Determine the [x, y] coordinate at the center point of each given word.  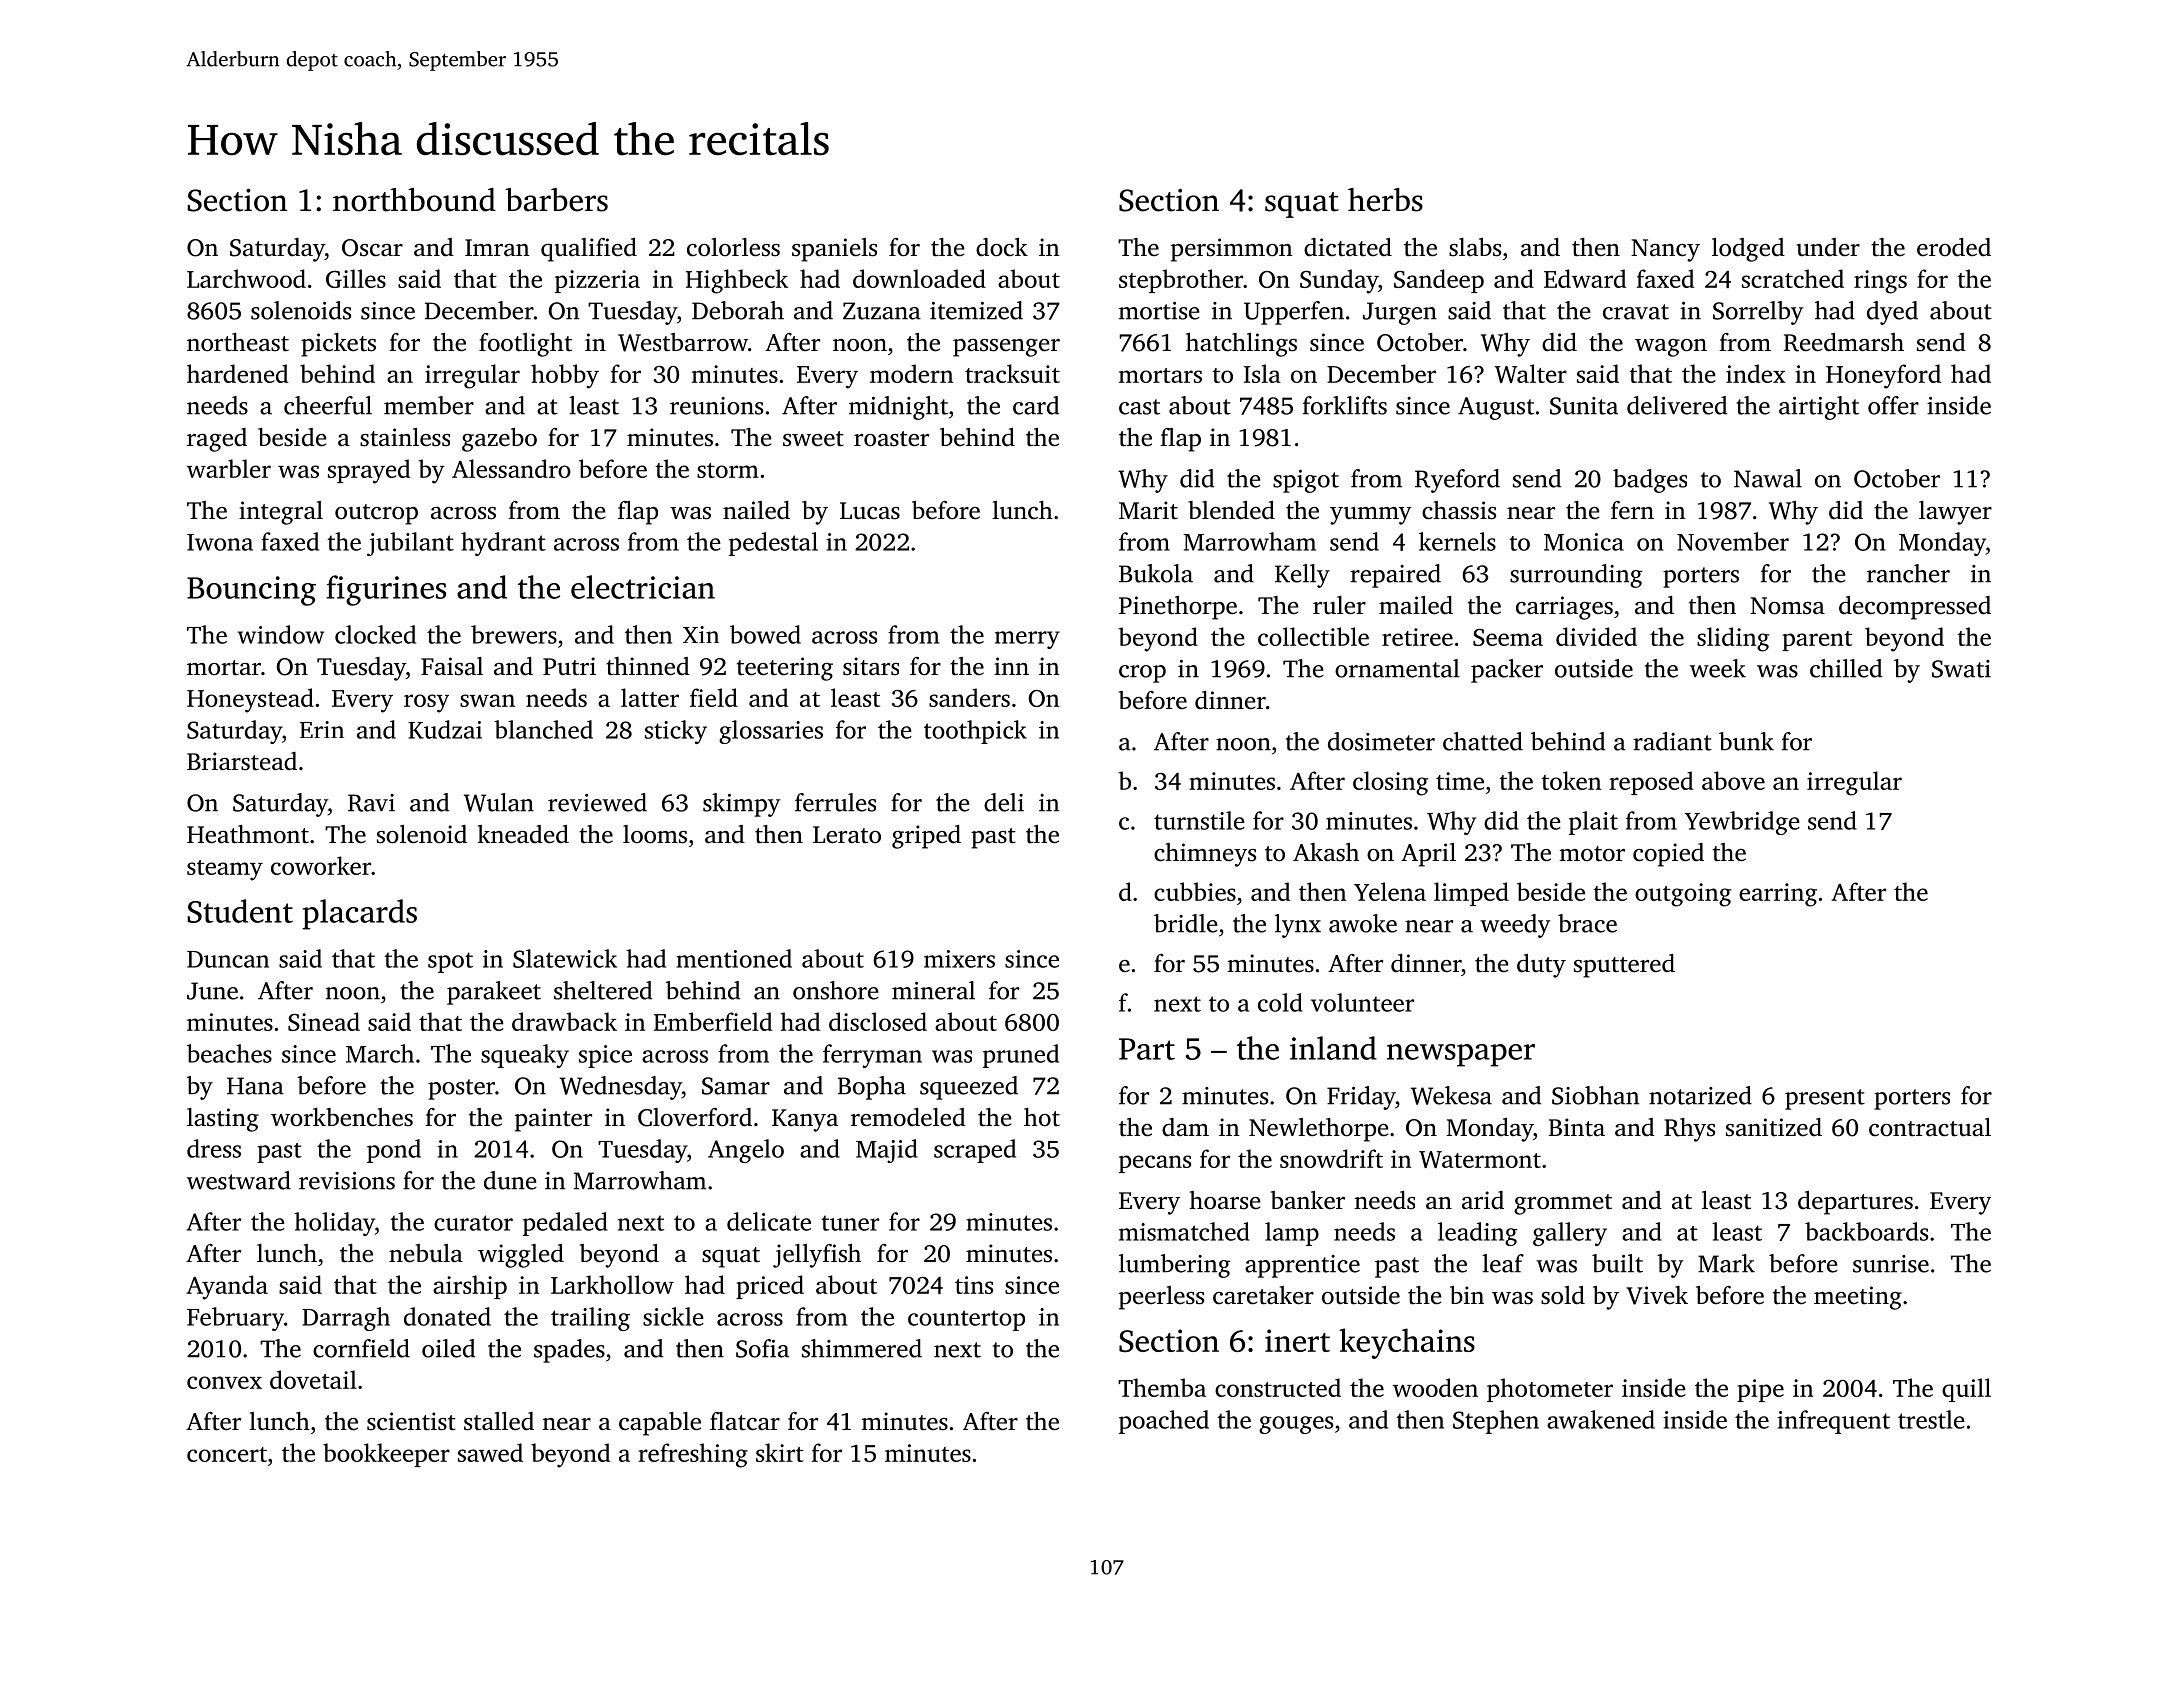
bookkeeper [386, 1455]
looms [655, 834]
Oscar [372, 248]
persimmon [1232, 250]
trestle [1931, 1419]
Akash [1326, 852]
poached [1164, 1422]
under [1828, 247]
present [1825, 1099]
